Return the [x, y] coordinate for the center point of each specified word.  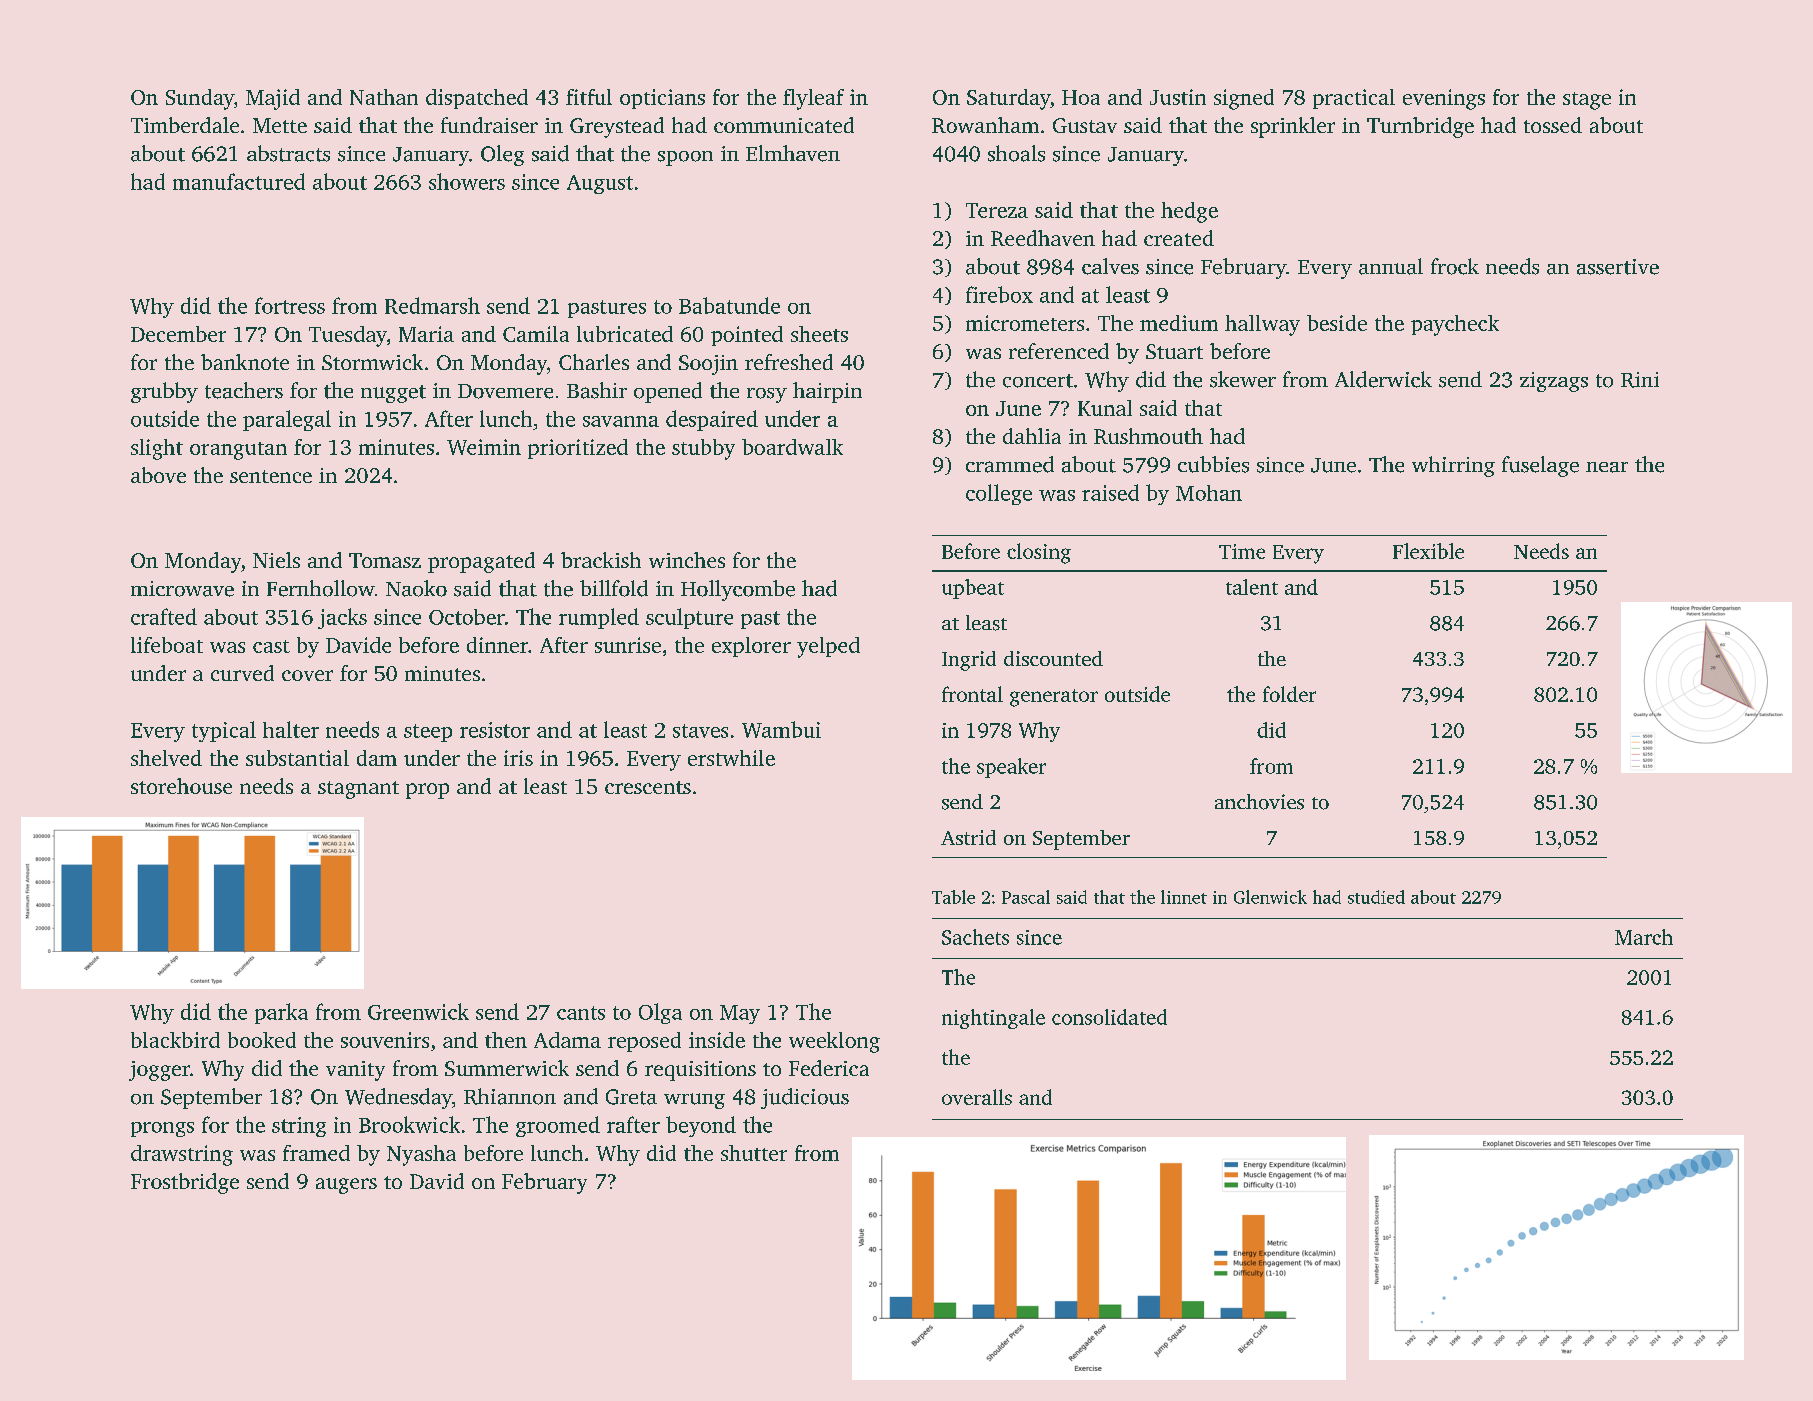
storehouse [181, 786]
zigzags [1554, 382]
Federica [829, 1068]
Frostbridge [185, 1183]
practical [1354, 99]
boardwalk [792, 447]
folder [1289, 694]
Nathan [384, 97]
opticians [662, 99]
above [158, 475]
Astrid [968, 837]
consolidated [1109, 1017]
